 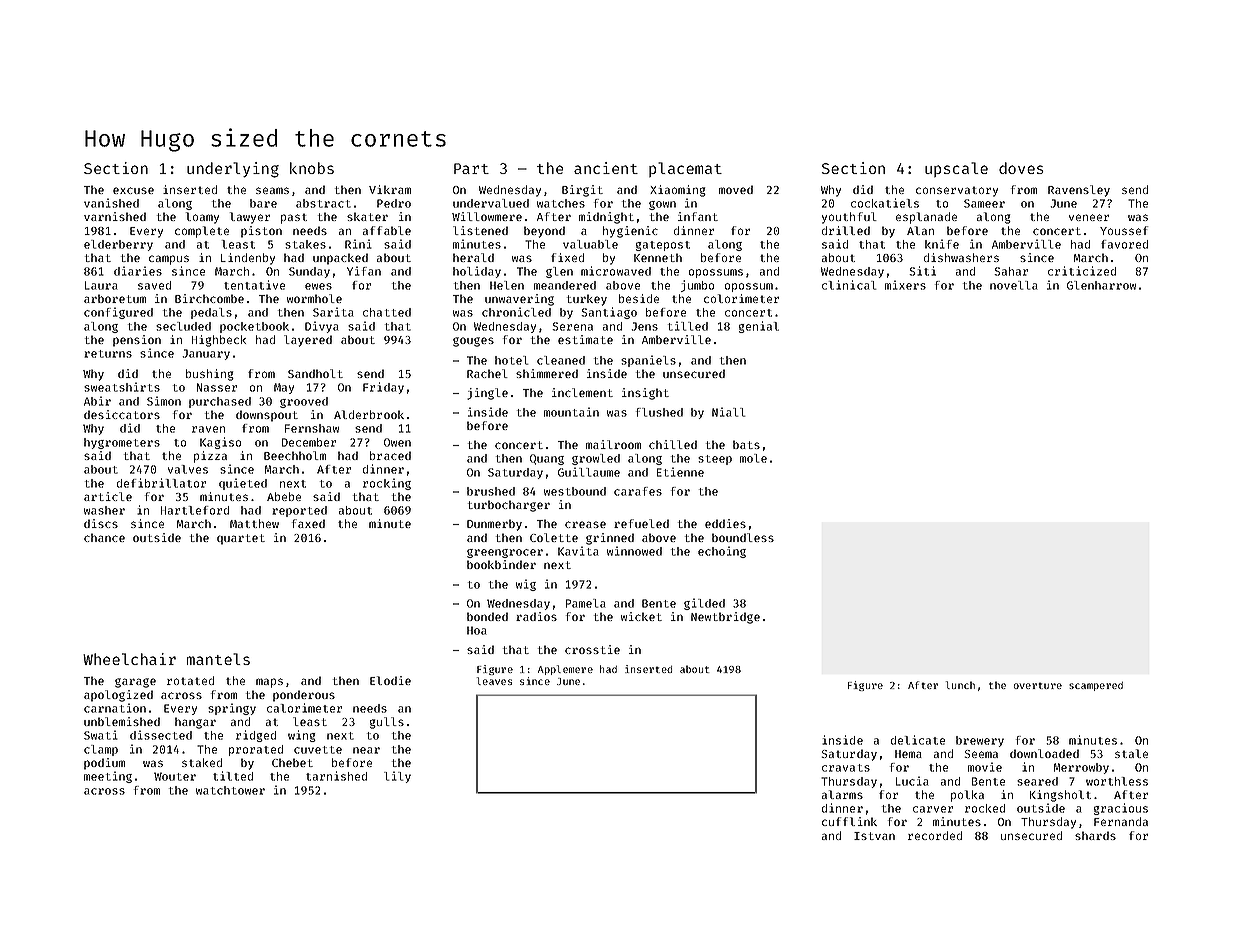 I want to click on cufflink, so click(x=849, y=821).
